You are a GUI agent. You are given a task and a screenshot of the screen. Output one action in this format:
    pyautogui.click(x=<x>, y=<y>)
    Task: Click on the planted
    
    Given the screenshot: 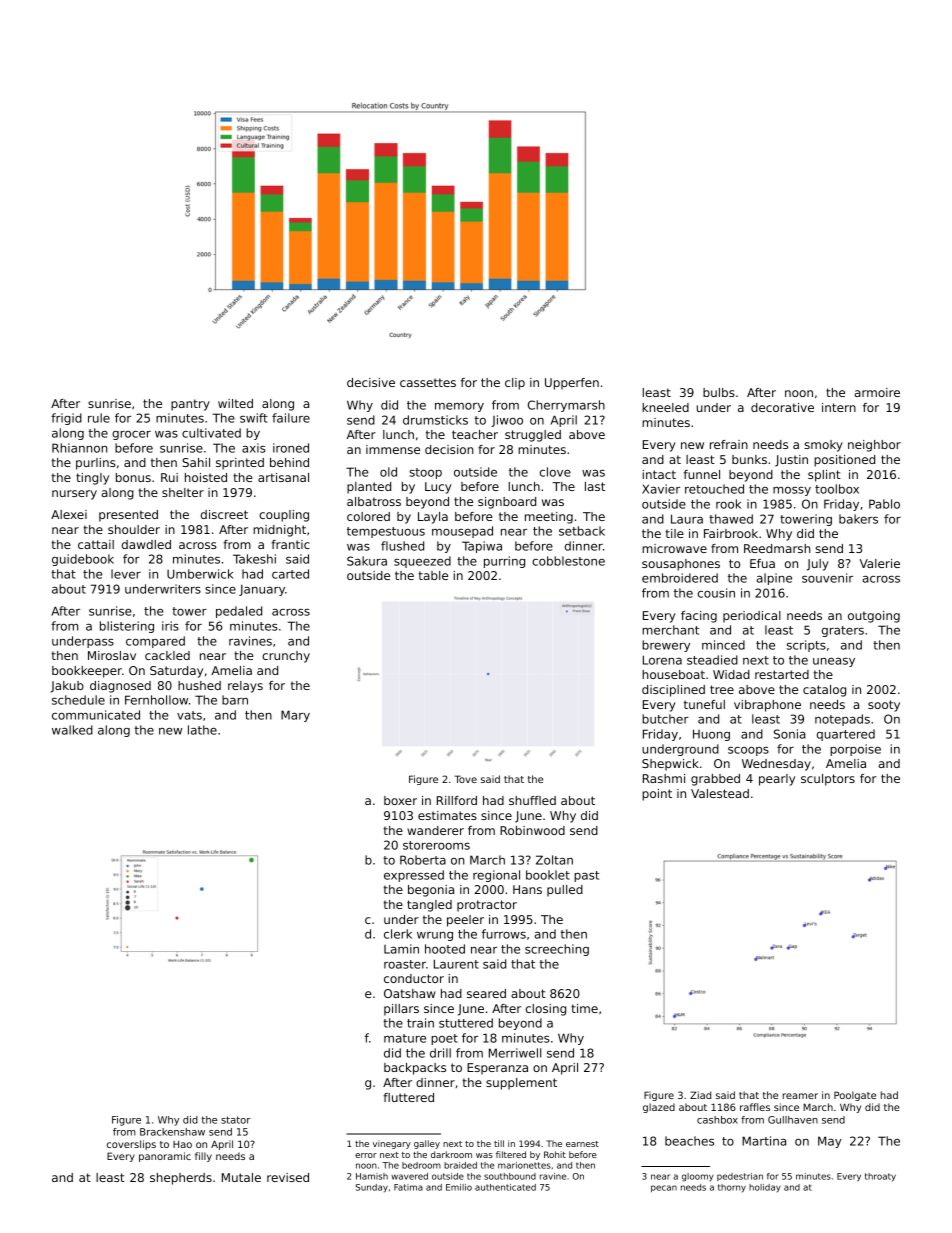 What is the action you would take?
    pyautogui.click(x=369, y=488)
